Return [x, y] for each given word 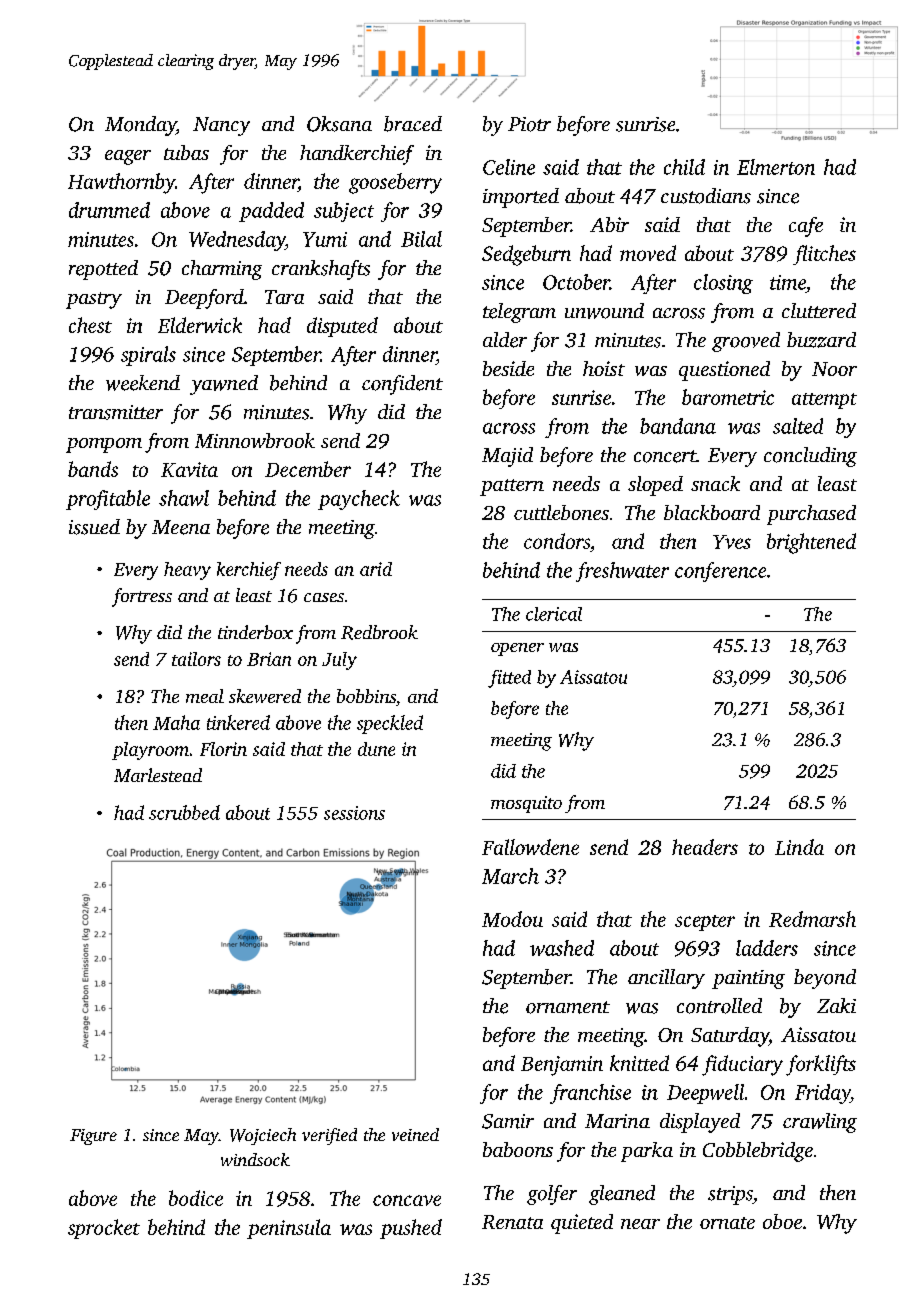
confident [402, 385]
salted [798, 426]
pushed [411, 1229]
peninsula [289, 1229]
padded [271, 212]
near [640, 1224]
